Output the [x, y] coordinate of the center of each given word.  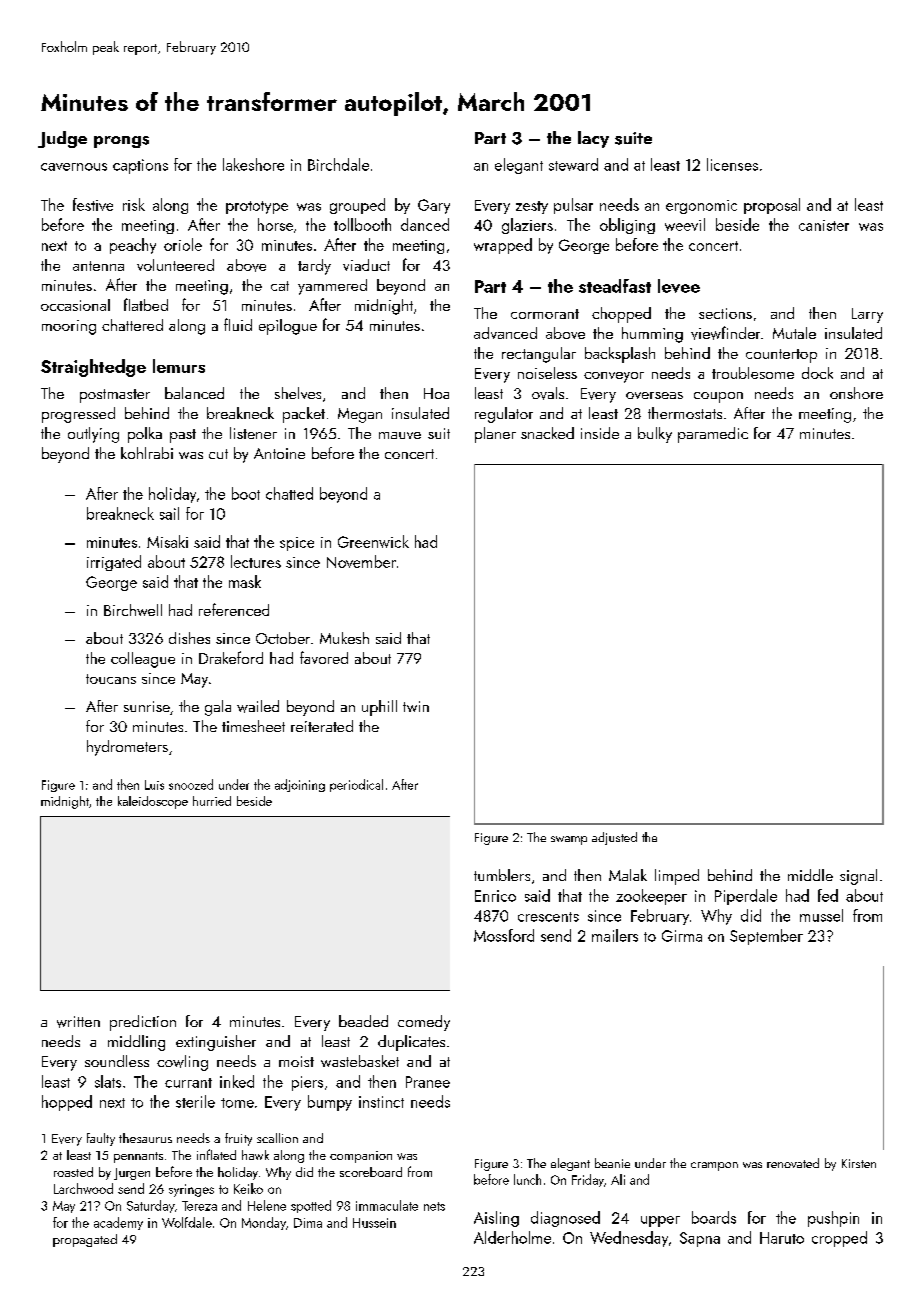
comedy [424, 1023]
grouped [357, 206]
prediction [143, 1023]
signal [858, 877]
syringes [191, 1190]
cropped [839, 1239]
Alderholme [512, 1237]
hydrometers [127, 748]
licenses [732, 164]
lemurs [179, 366]
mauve [400, 435]
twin [416, 706]
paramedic [713, 435]
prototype [257, 207]
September [766, 937]
